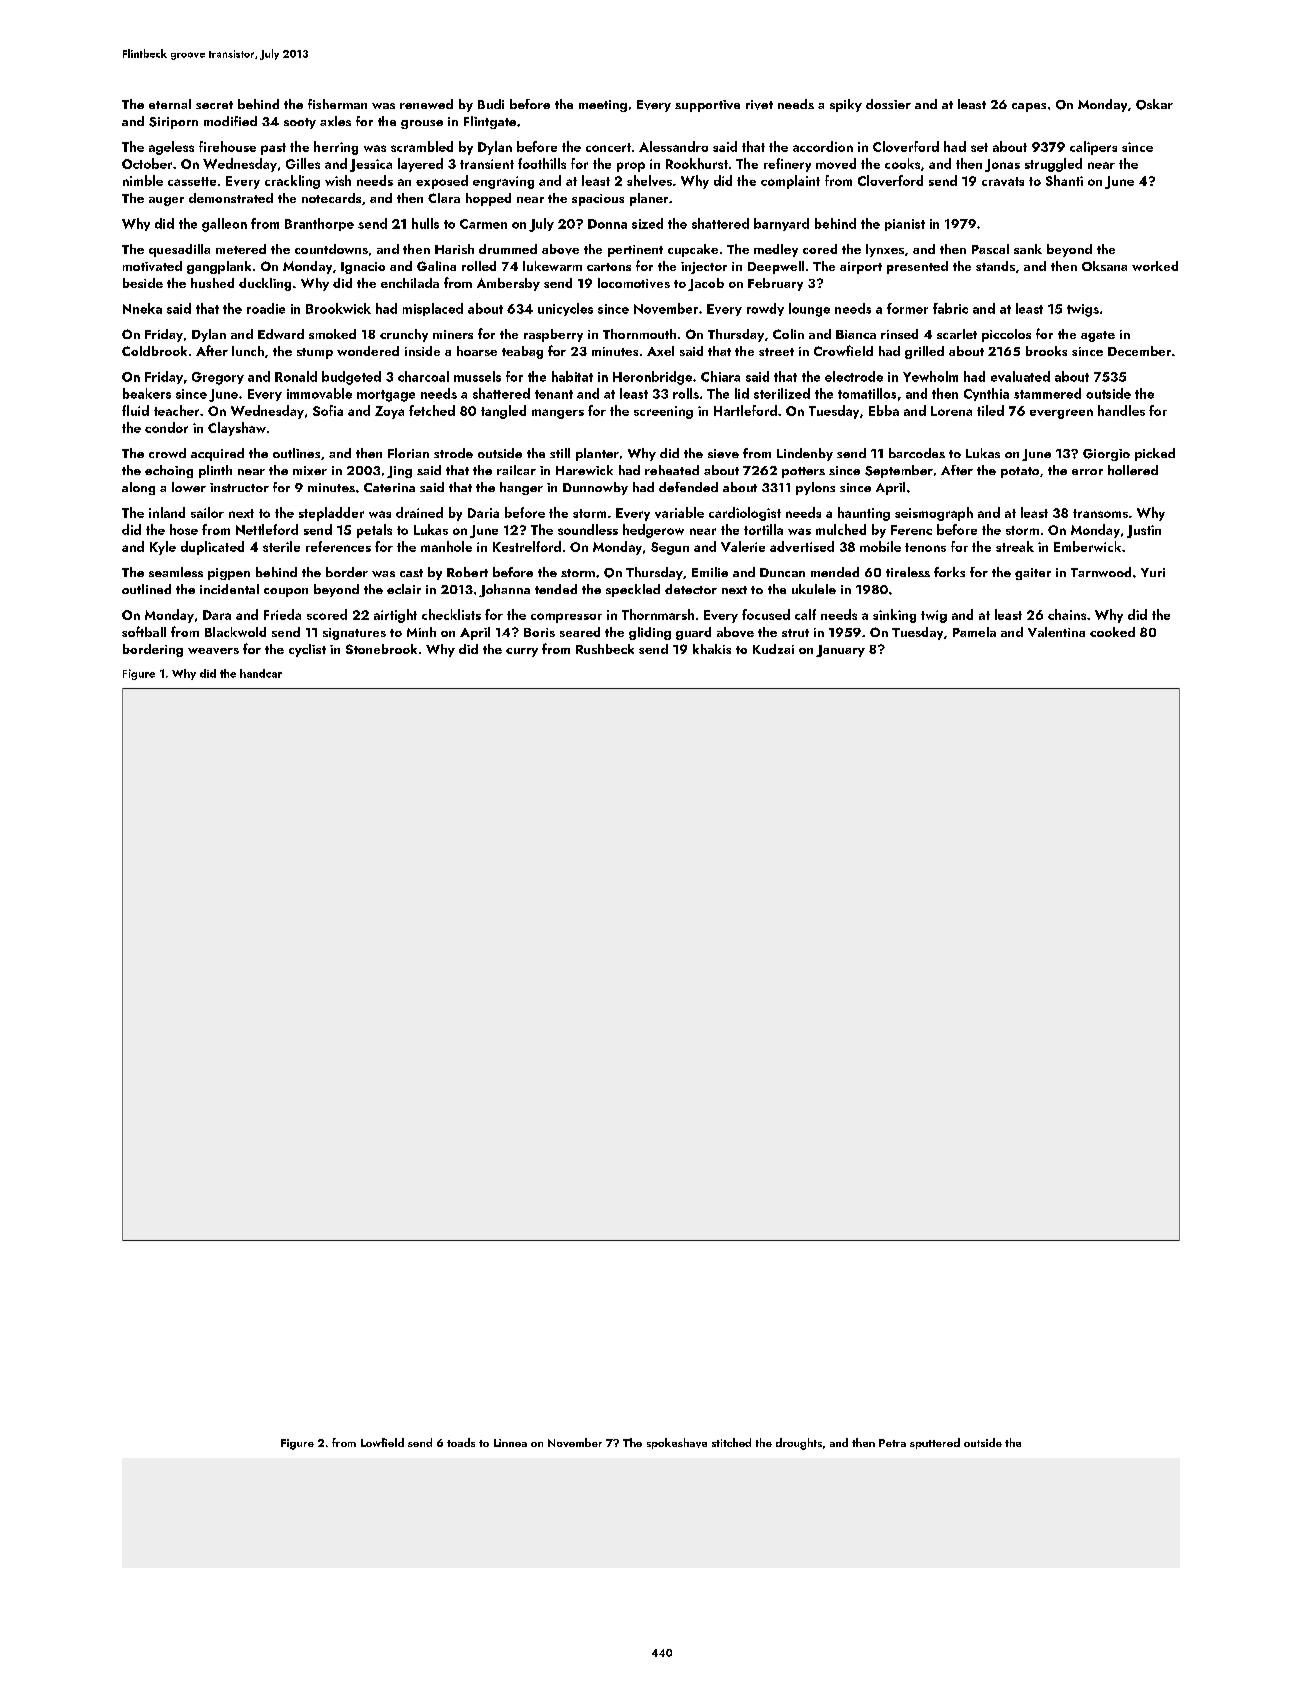  What do you see at coordinates (1144, 531) in the screenshot?
I see `Justin` at bounding box center [1144, 531].
